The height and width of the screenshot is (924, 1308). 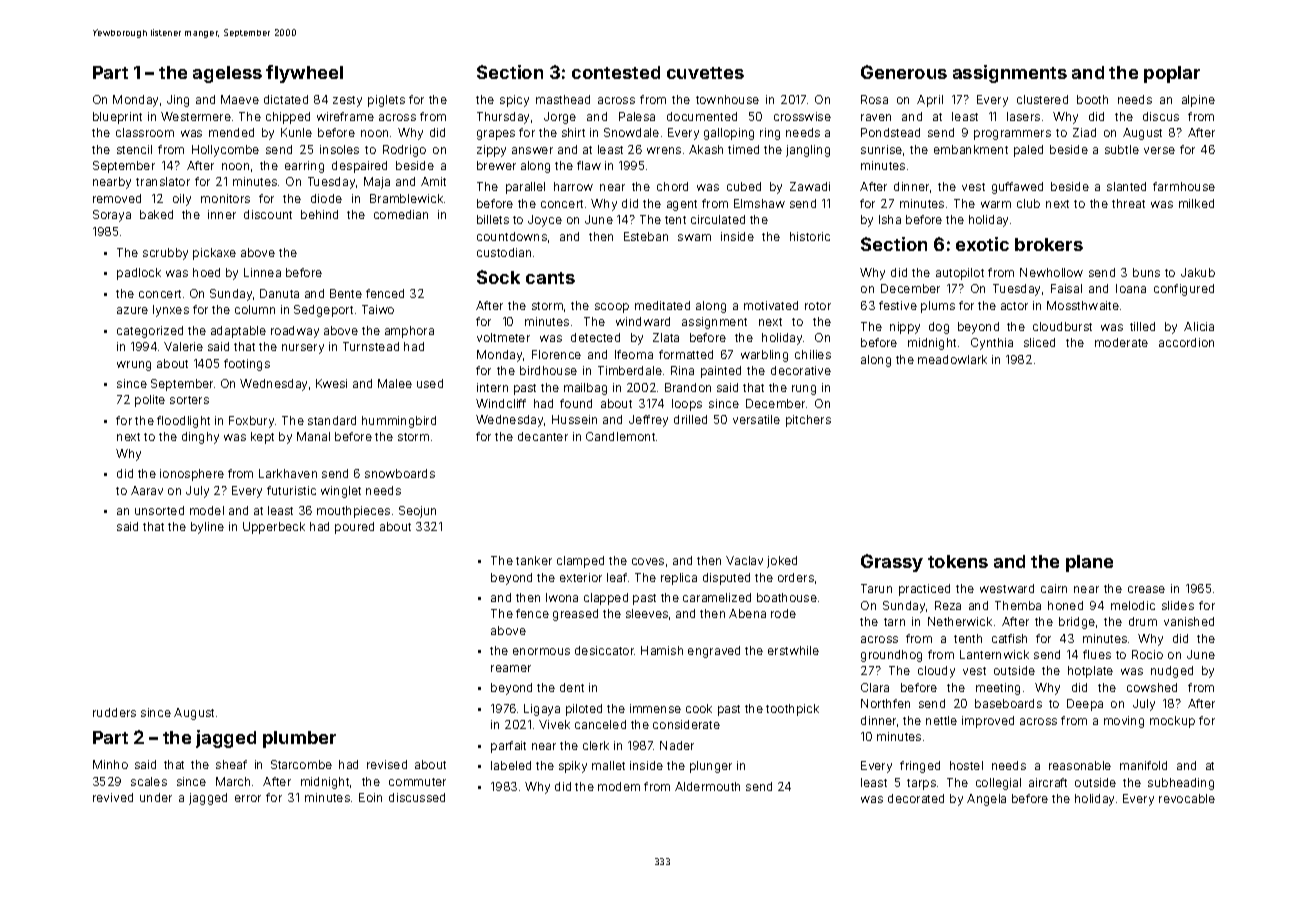 I want to click on Angela, so click(x=986, y=800).
